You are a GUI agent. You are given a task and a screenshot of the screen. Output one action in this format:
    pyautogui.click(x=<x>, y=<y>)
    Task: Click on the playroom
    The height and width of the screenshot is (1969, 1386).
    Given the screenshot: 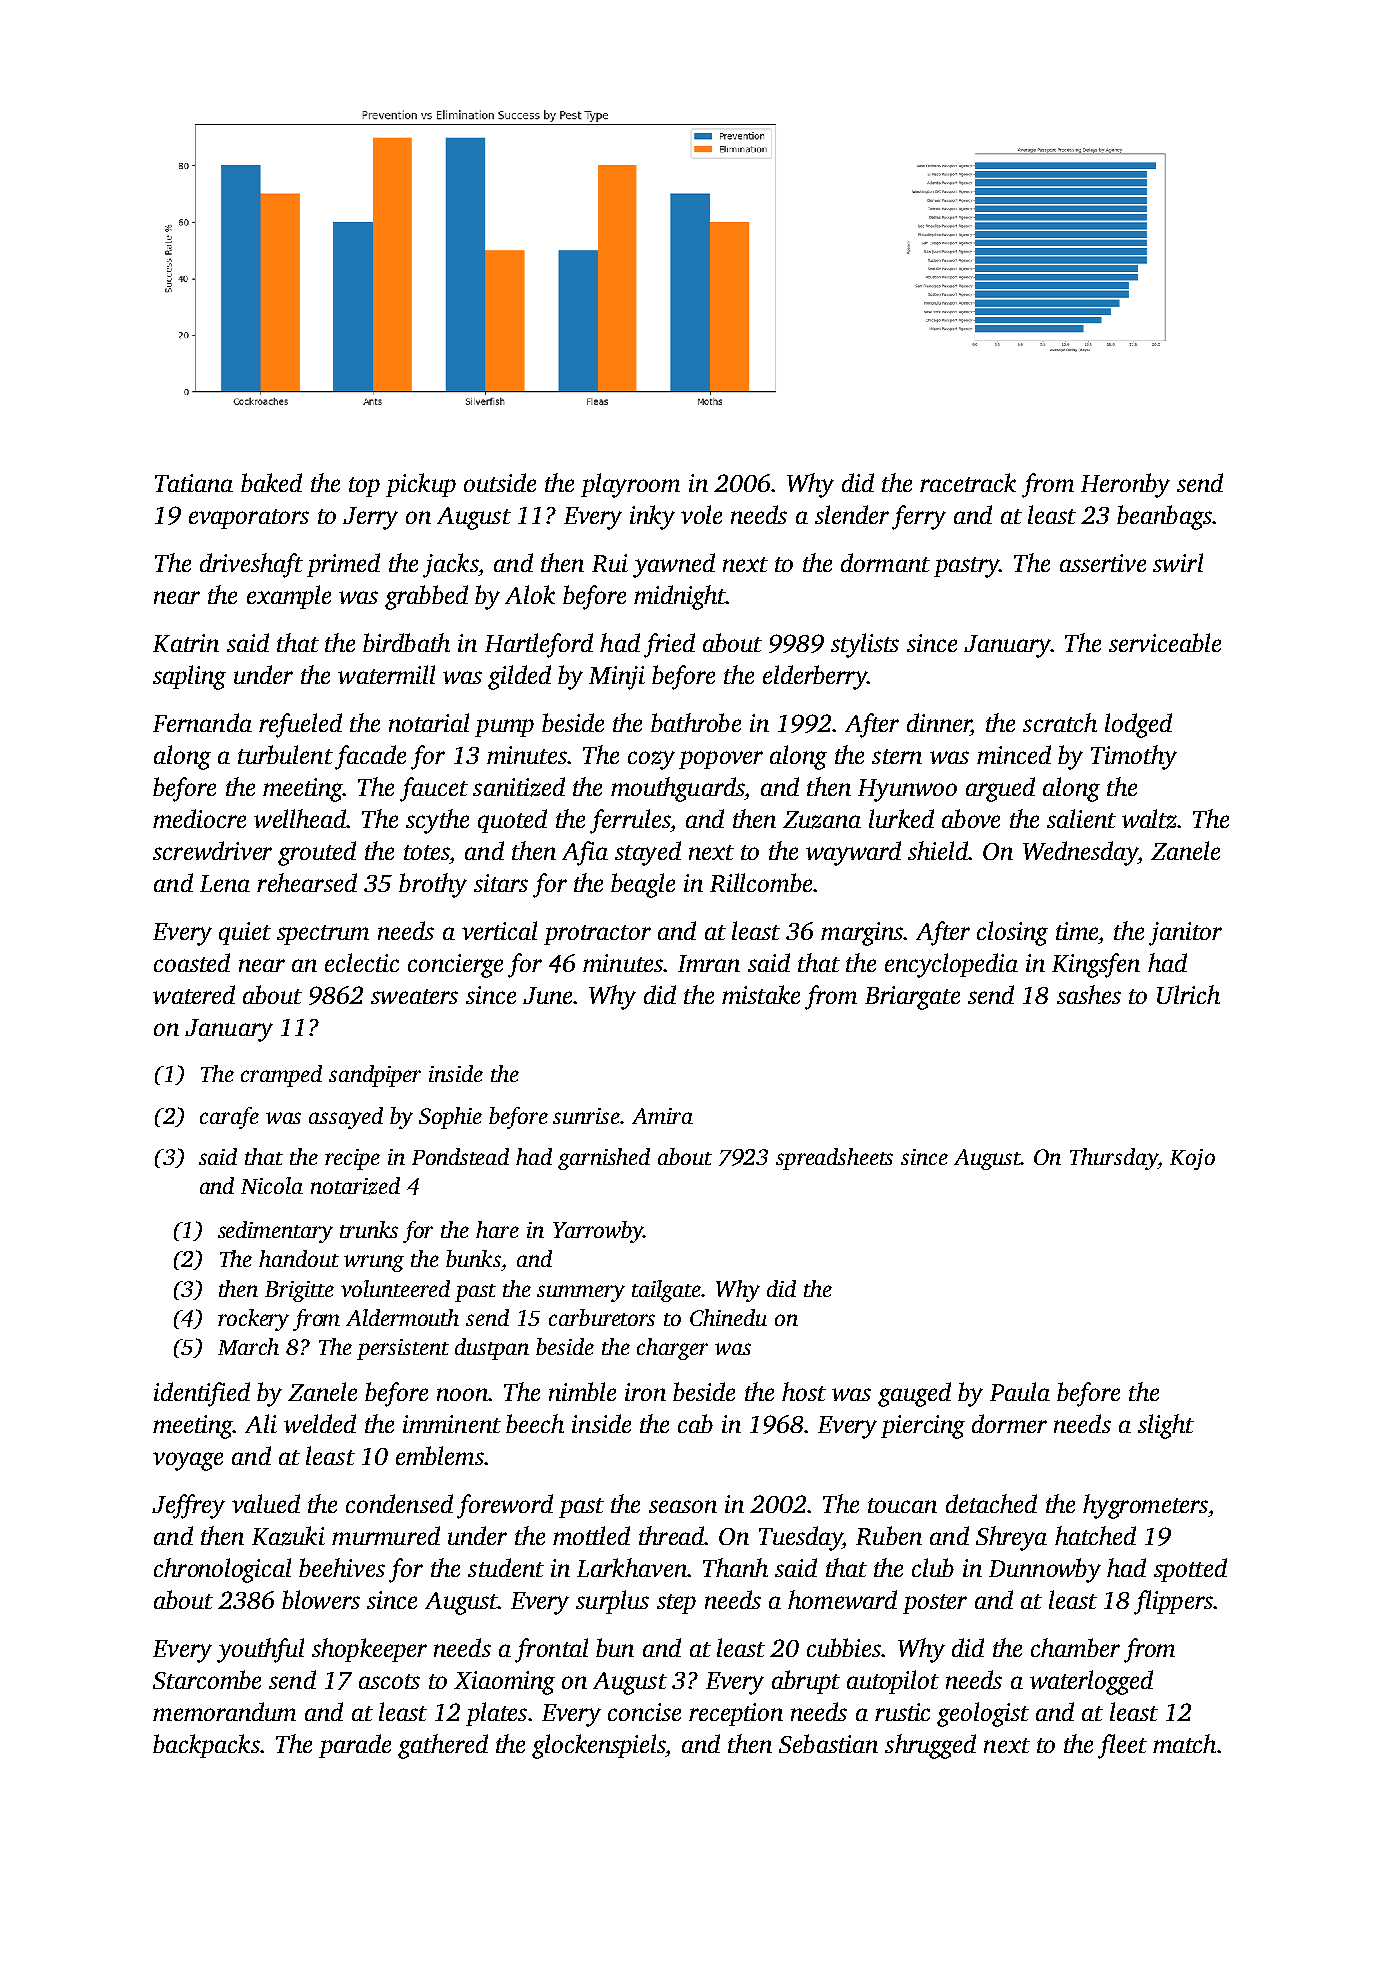 What is the action you would take?
    pyautogui.click(x=630, y=485)
